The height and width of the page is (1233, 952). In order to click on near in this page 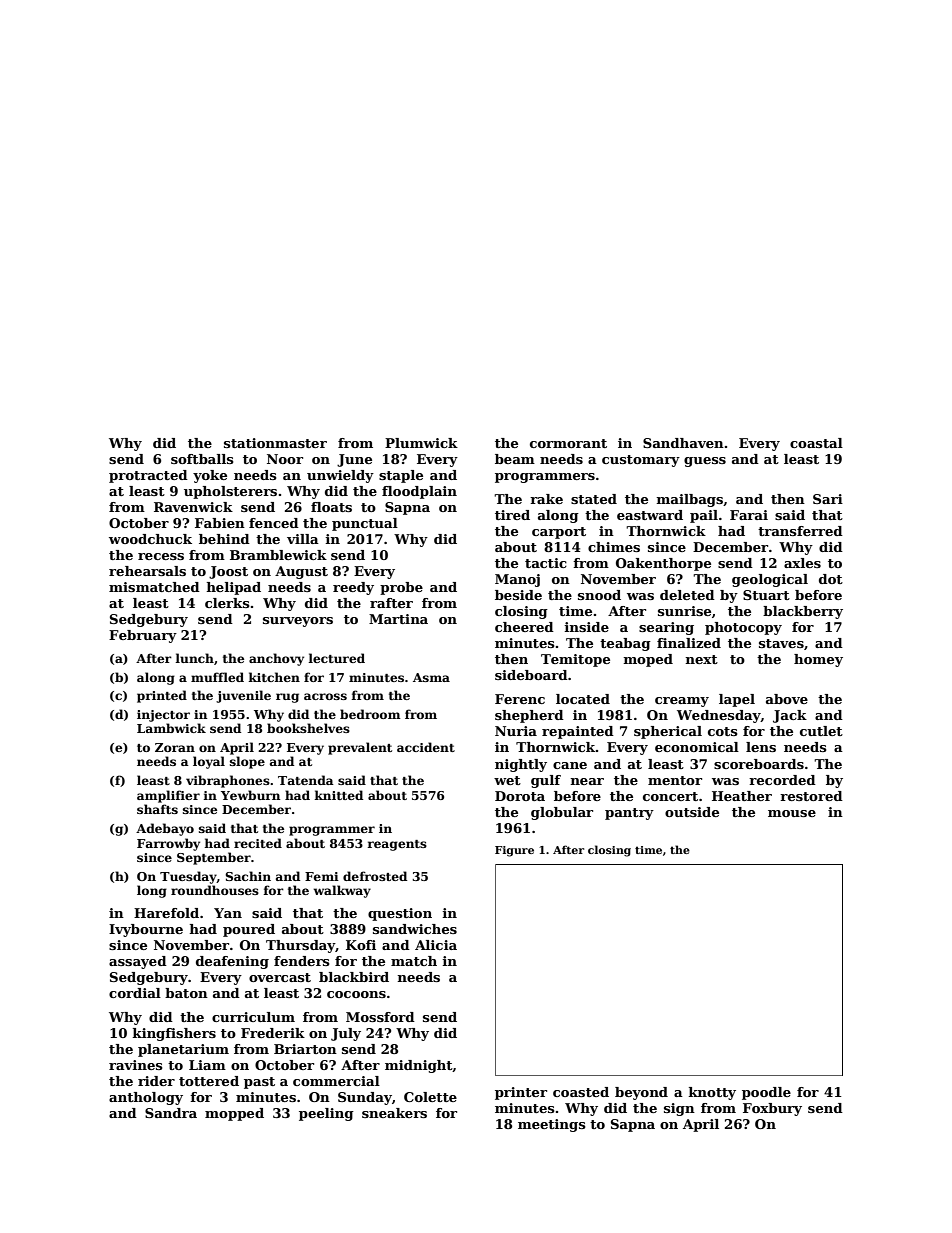, I will do `click(587, 781)`.
